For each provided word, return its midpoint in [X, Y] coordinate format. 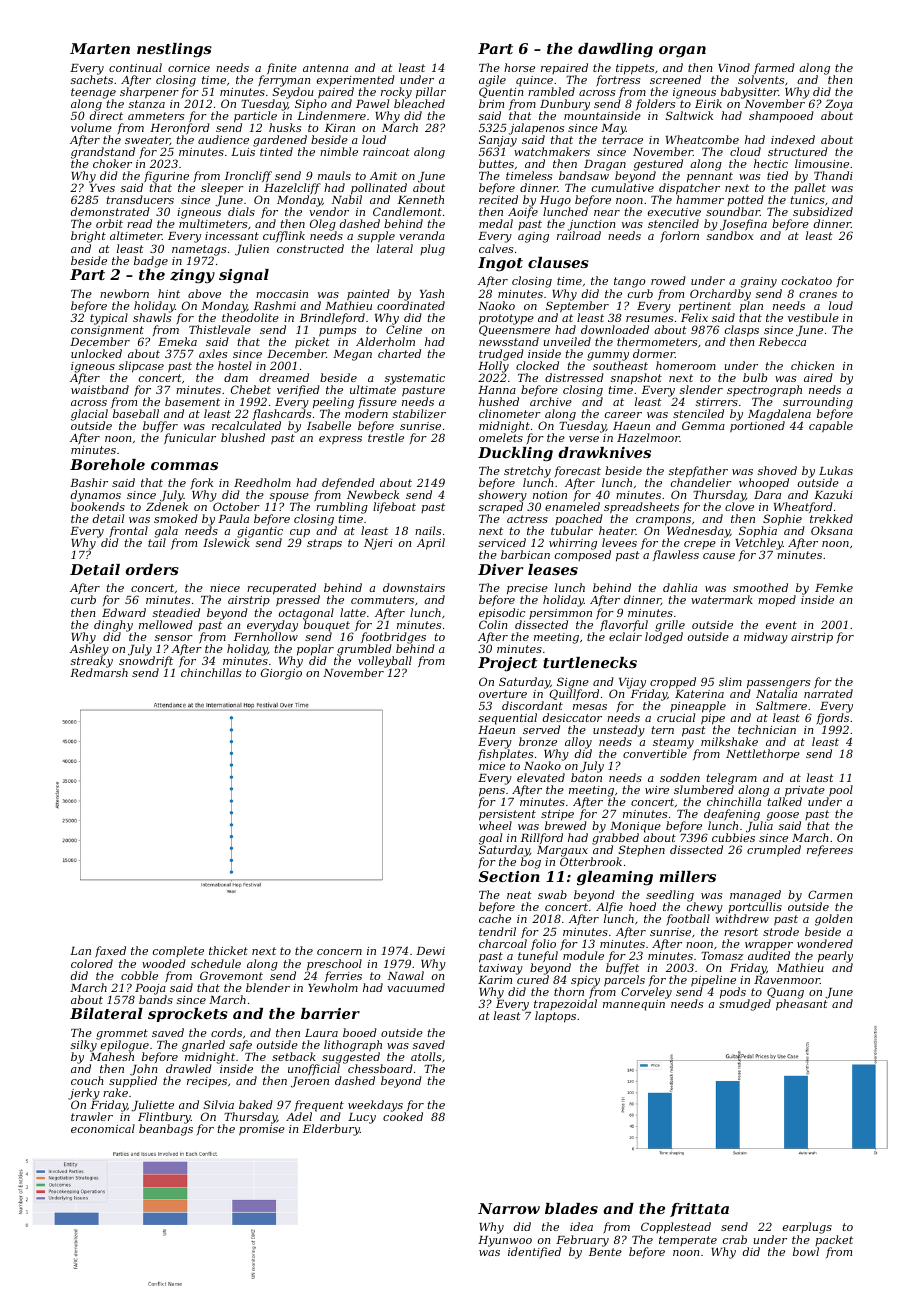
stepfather [698, 472]
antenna [325, 68]
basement [192, 401]
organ [682, 52]
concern [339, 952]
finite [282, 68]
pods [733, 993]
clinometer [510, 413]
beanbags [166, 1130]
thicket [228, 950]
